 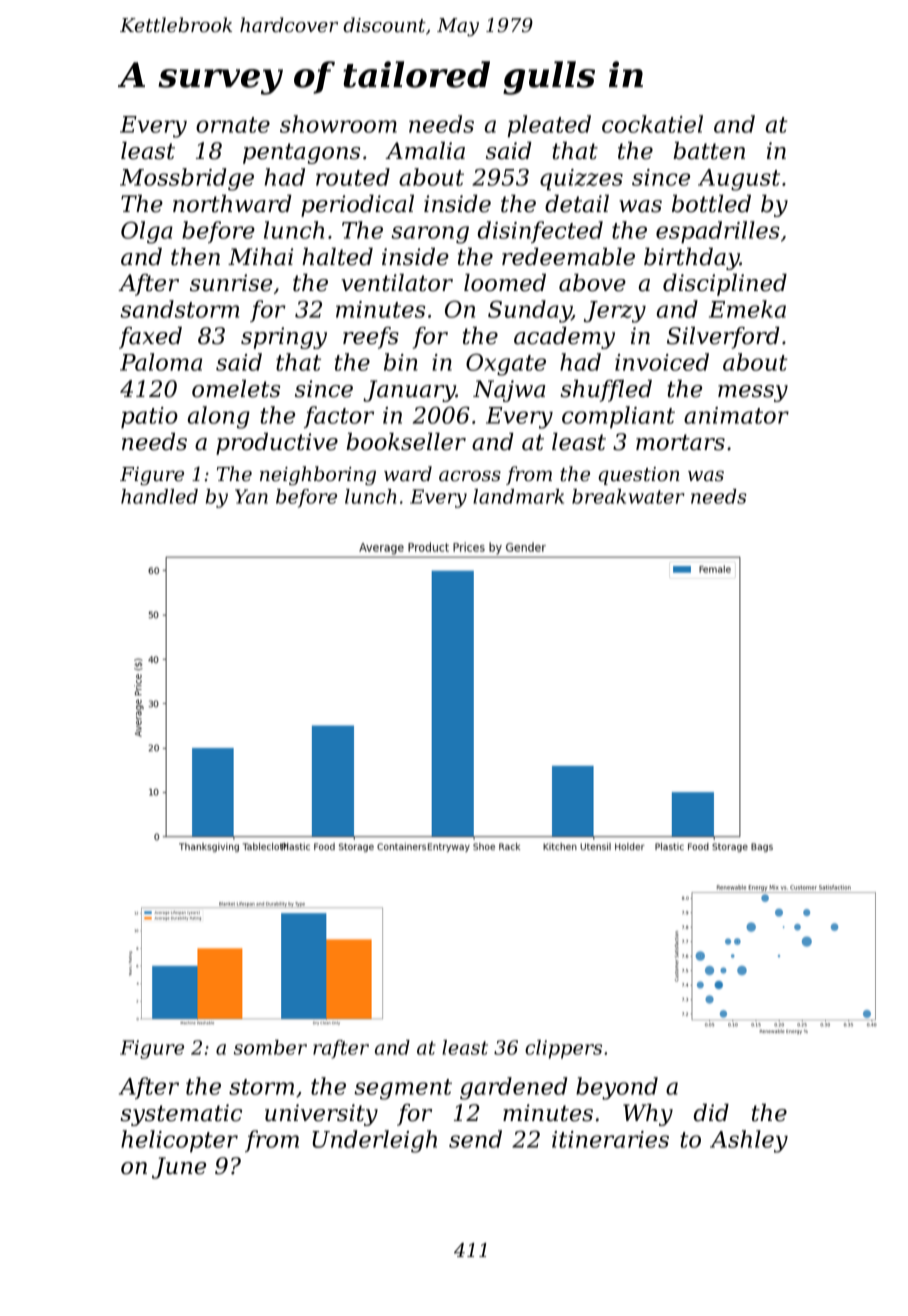 I want to click on ornate, so click(x=233, y=125).
